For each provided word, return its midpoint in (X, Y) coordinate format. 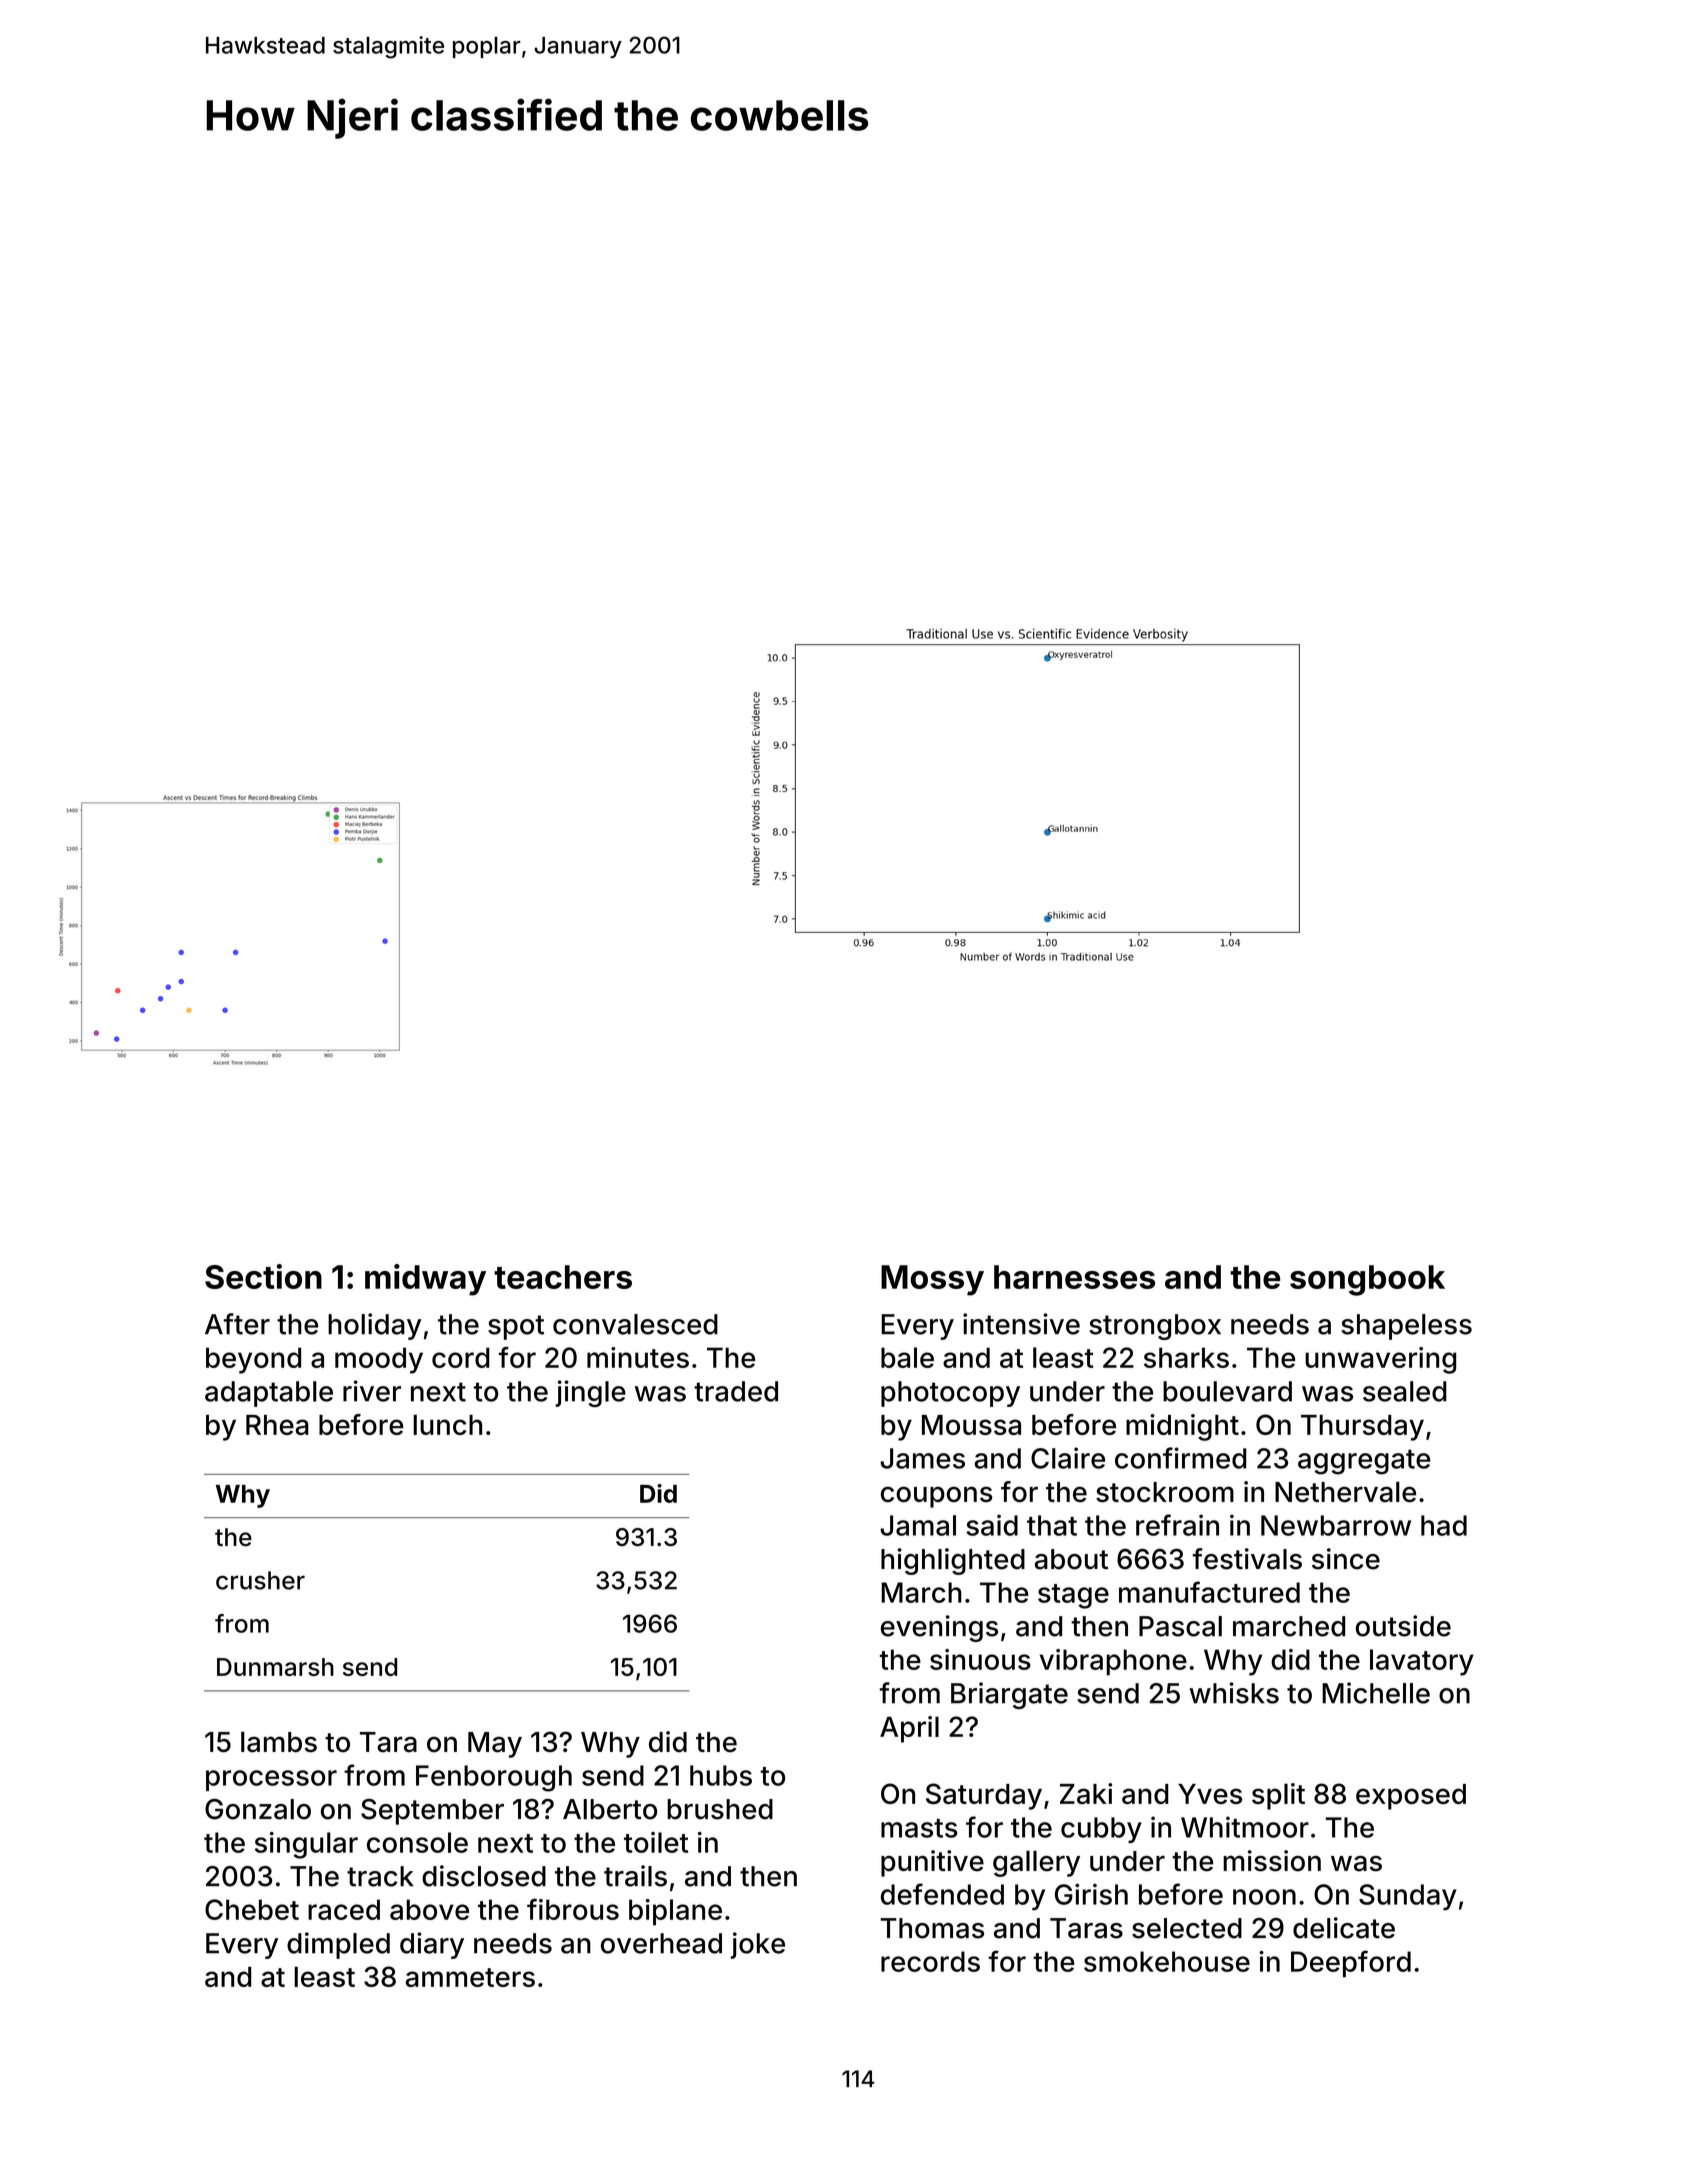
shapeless (1406, 1327)
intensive (1021, 1324)
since (1346, 1559)
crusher (260, 1580)
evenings (939, 1628)
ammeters (470, 1977)
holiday (374, 1326)
